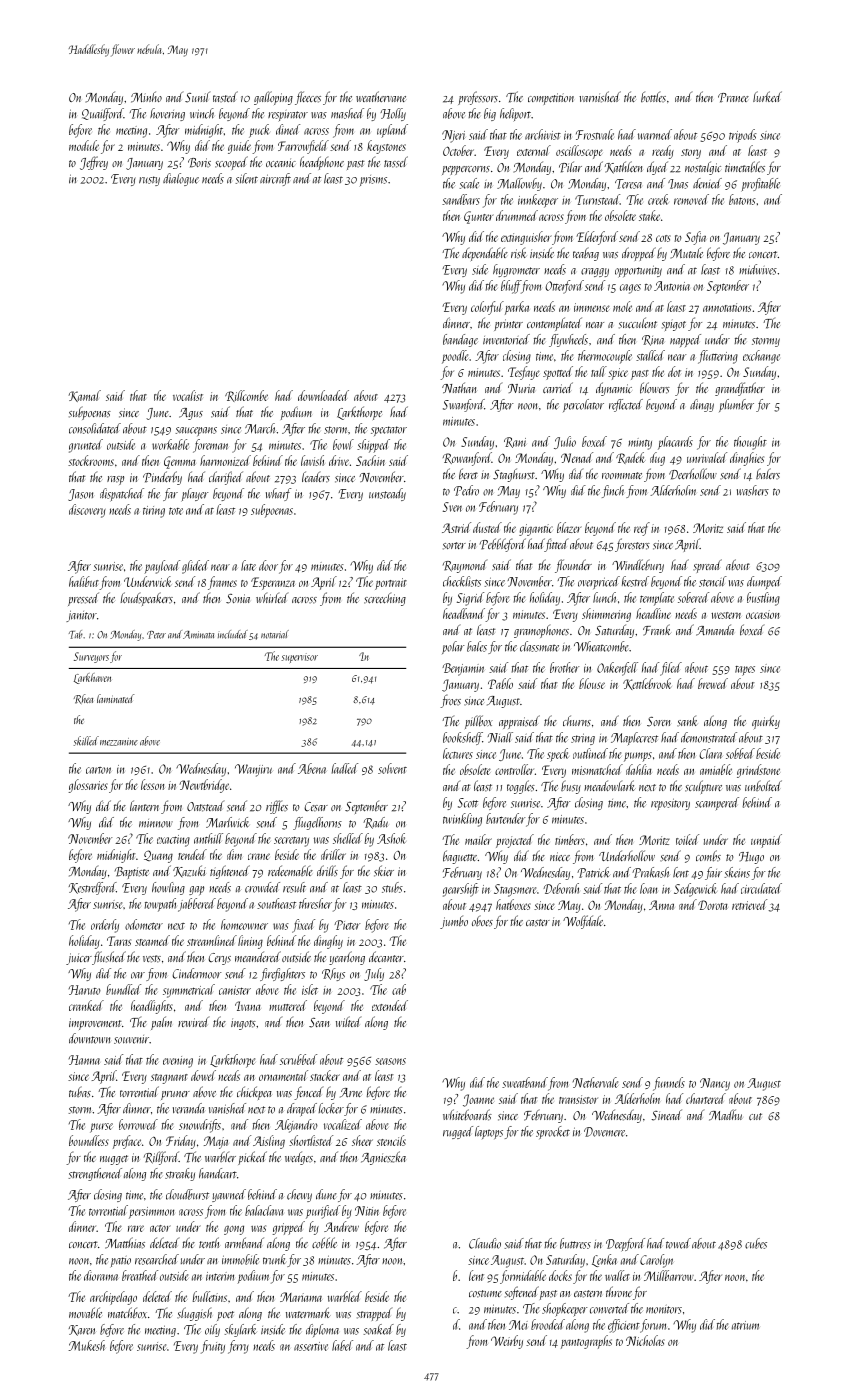 The height and width of the screenshot is (1400, 849). What do you see at coordinates (351, 1093) in the screenshot?
I see `Arne` at bounding box center [351, 1093].
